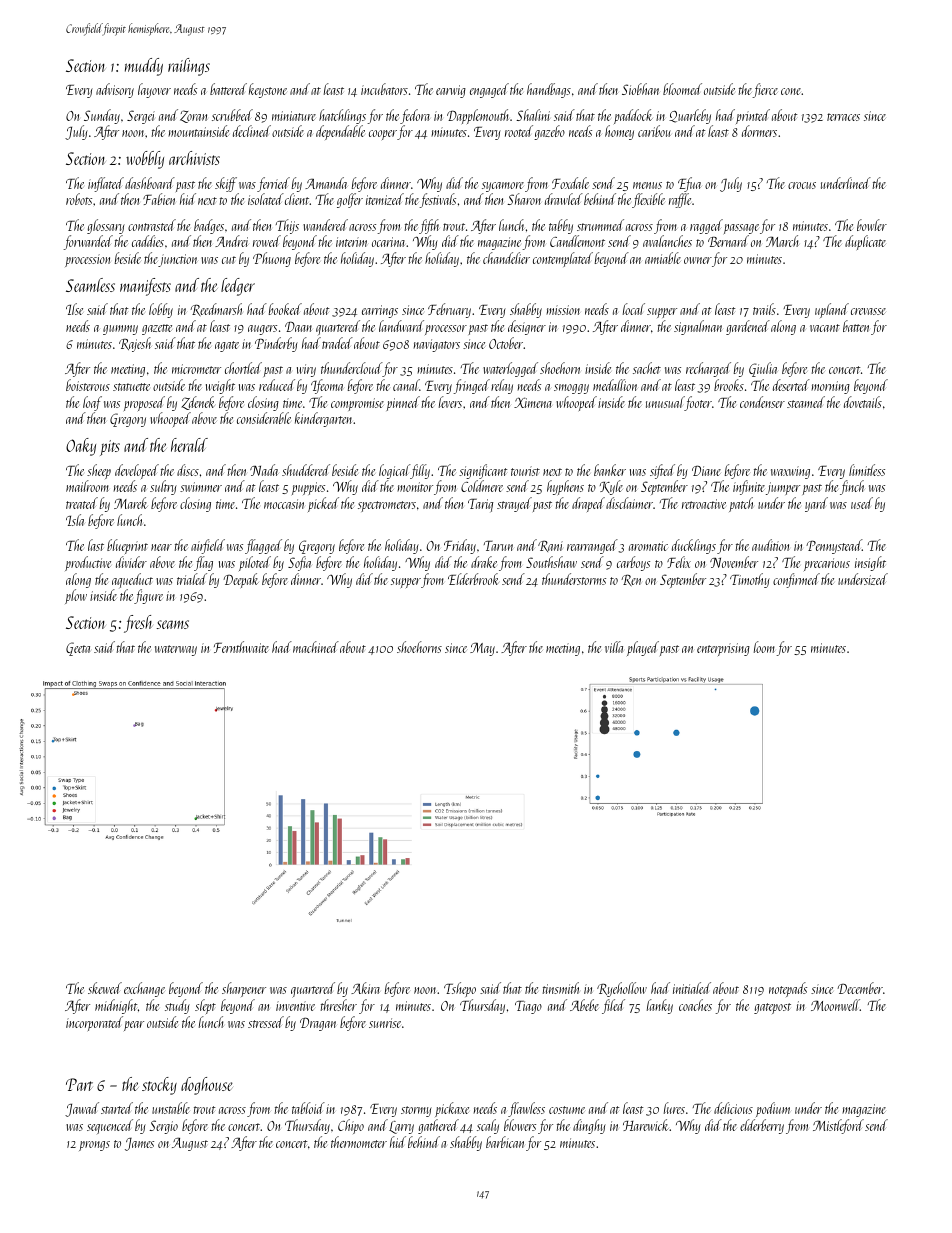  Describe the element at coordinates (762, 1126) in the screenshot. I see `elderberry` at that location.
